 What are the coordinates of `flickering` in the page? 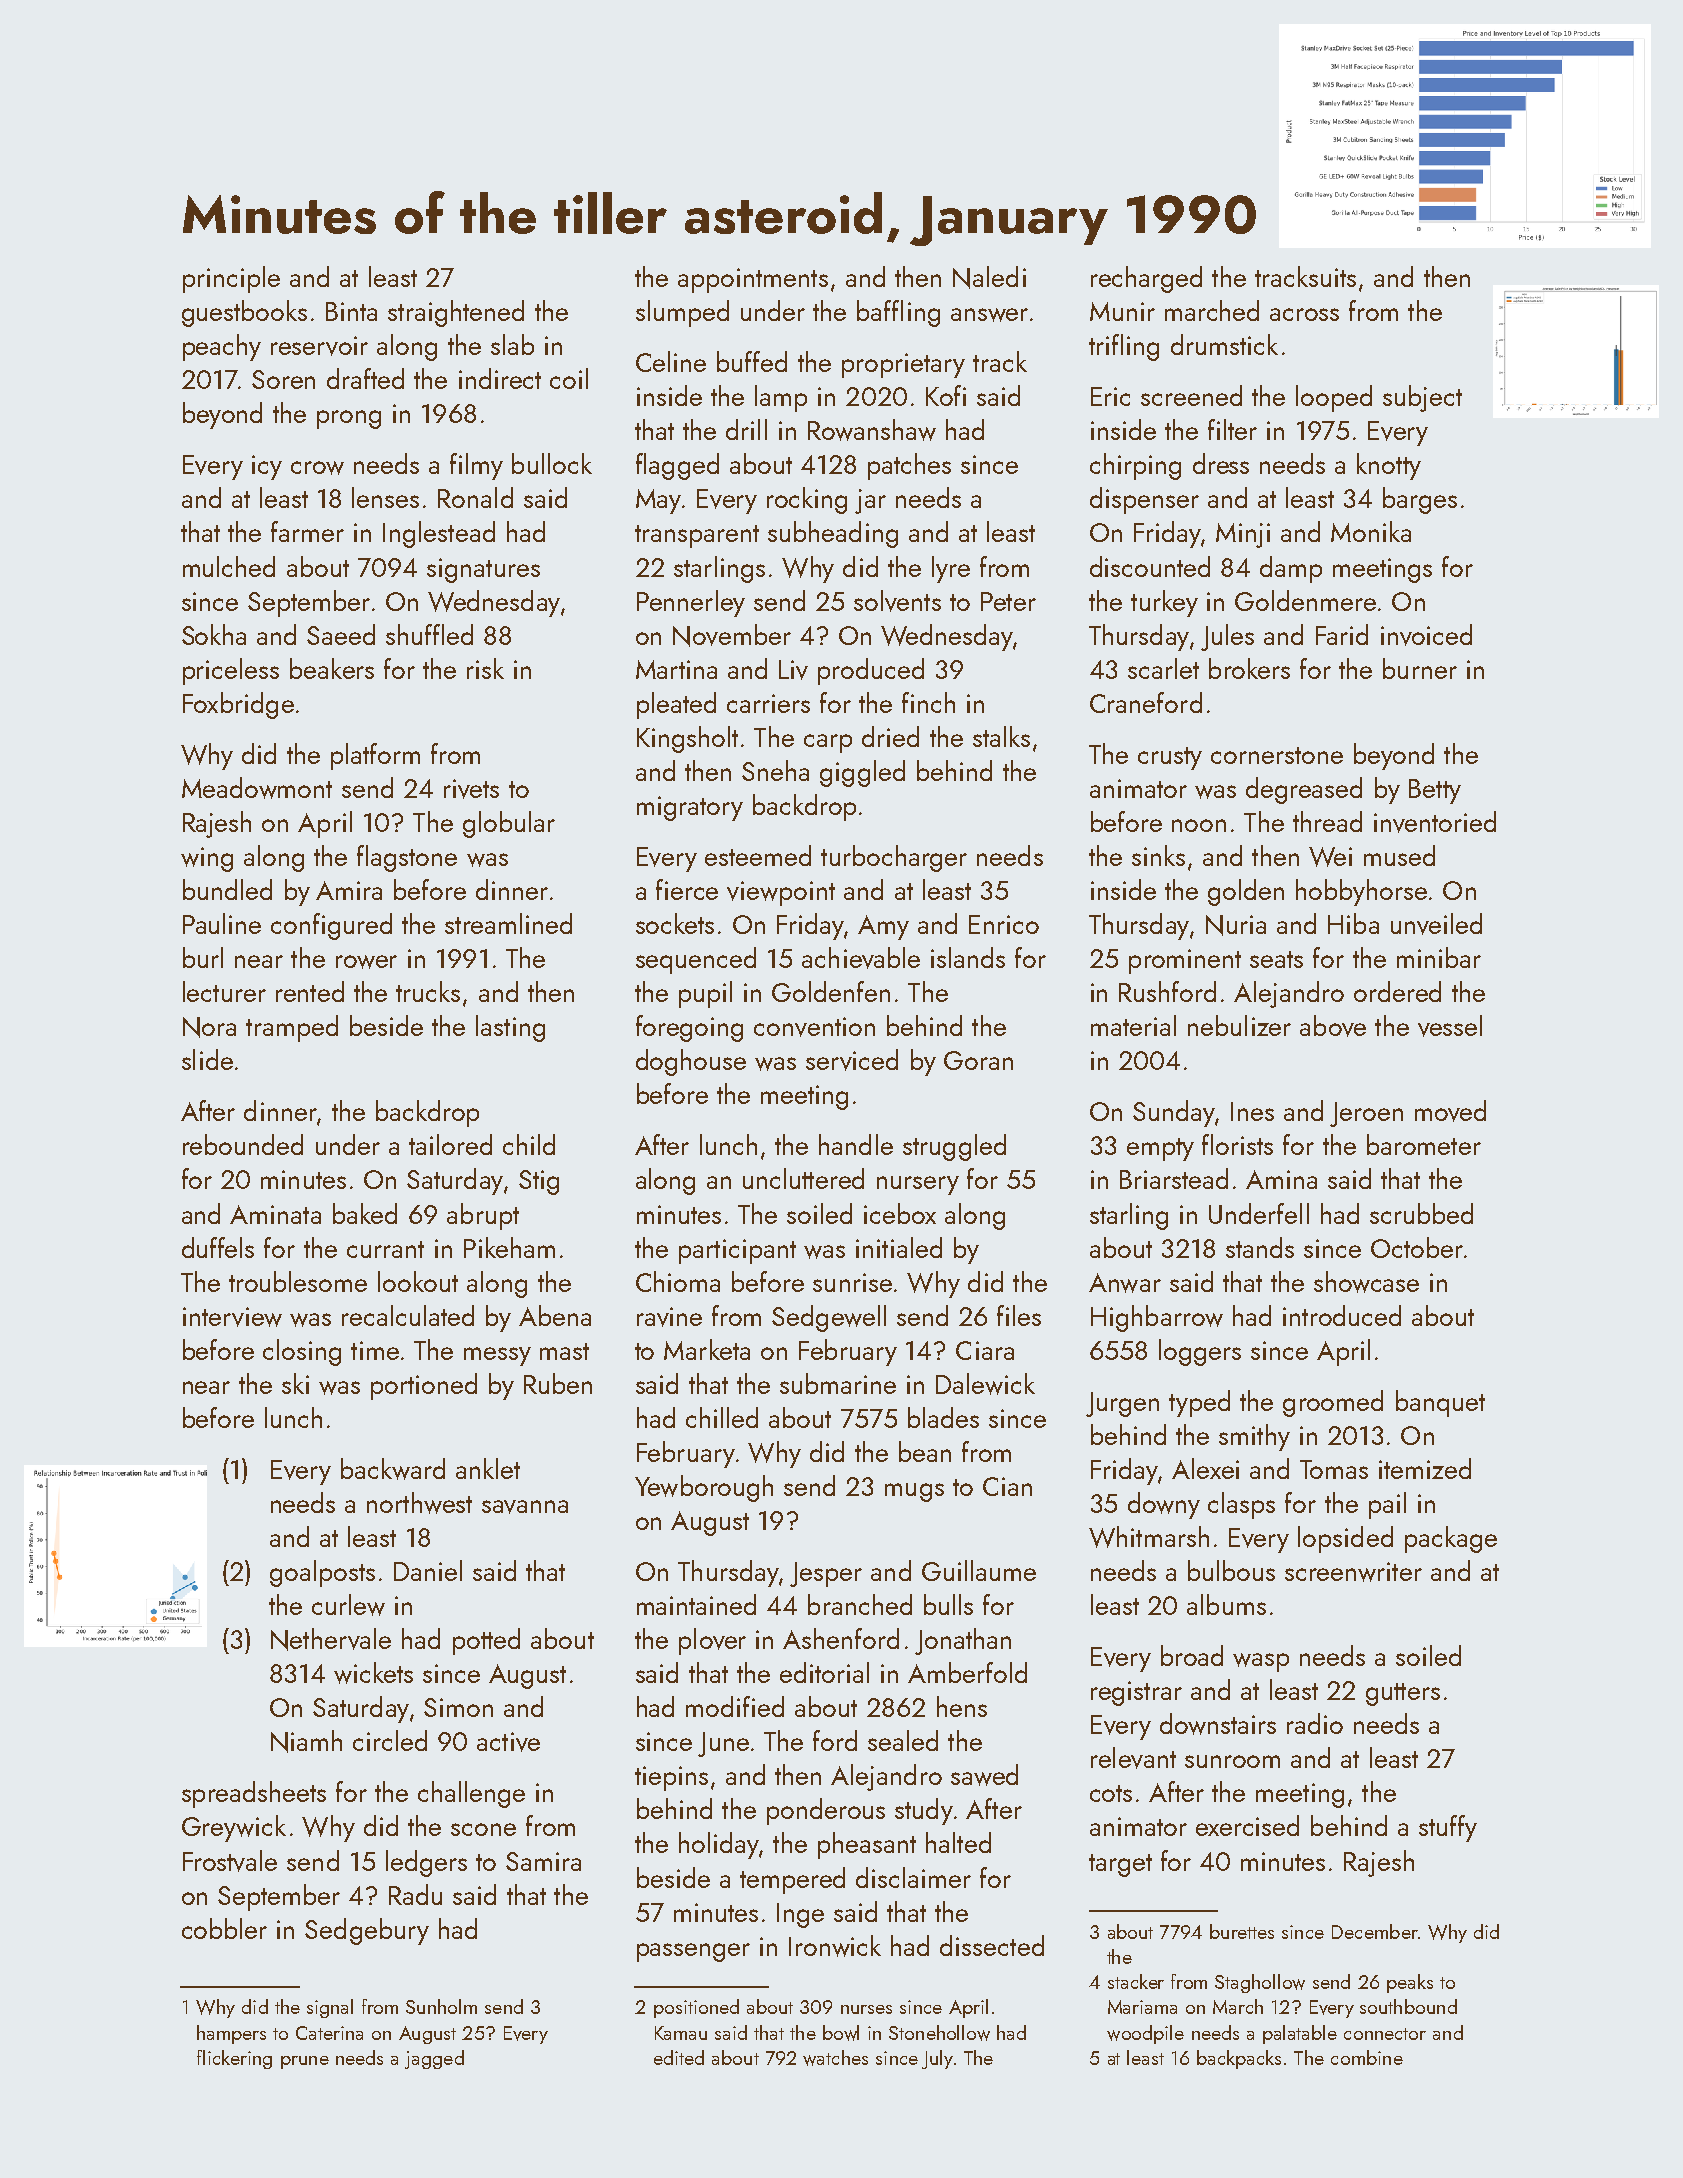 It's located at (234, 2059).
